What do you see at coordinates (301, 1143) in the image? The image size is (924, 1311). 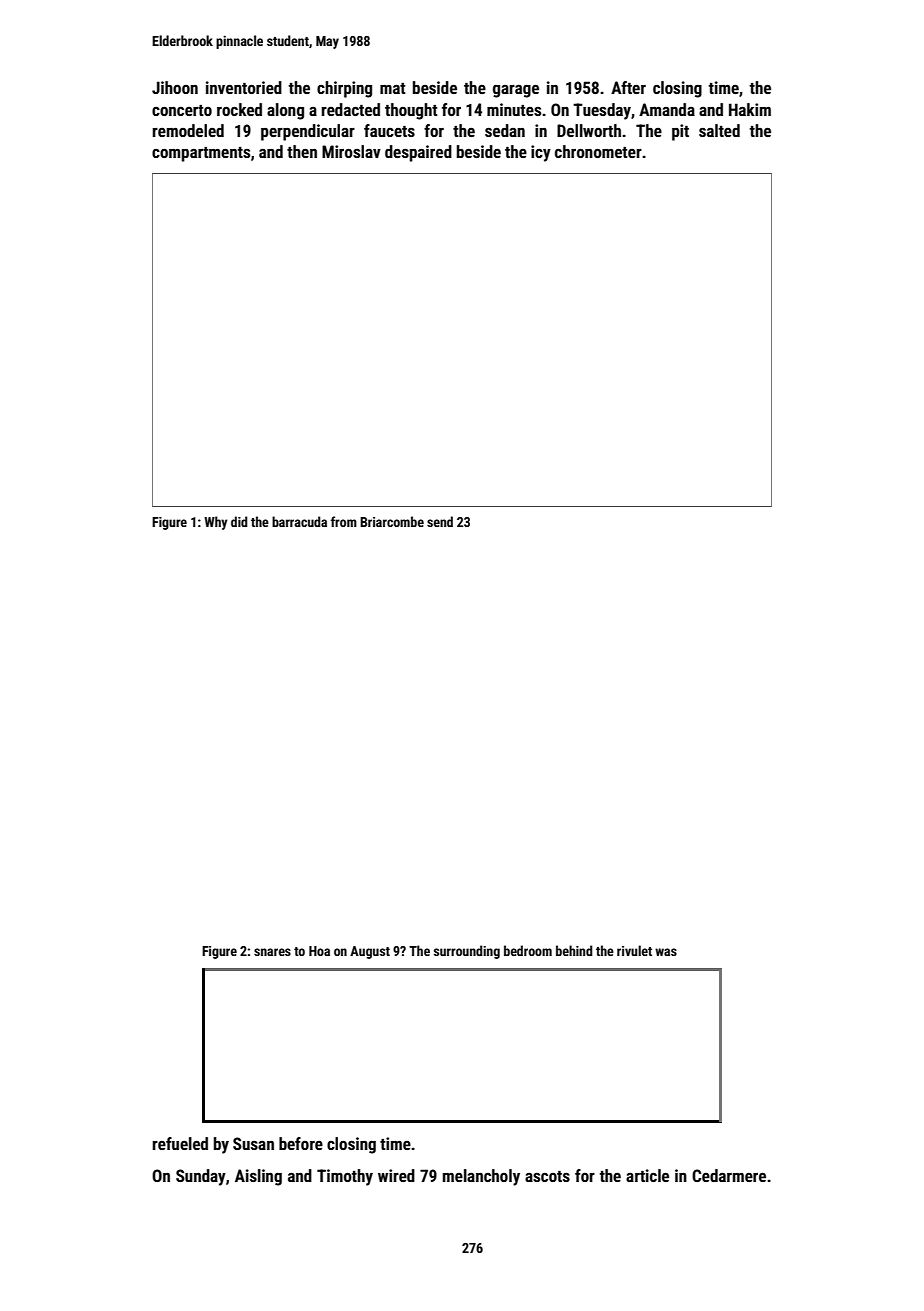 I see `before` at bounding box center [301, 1143].
